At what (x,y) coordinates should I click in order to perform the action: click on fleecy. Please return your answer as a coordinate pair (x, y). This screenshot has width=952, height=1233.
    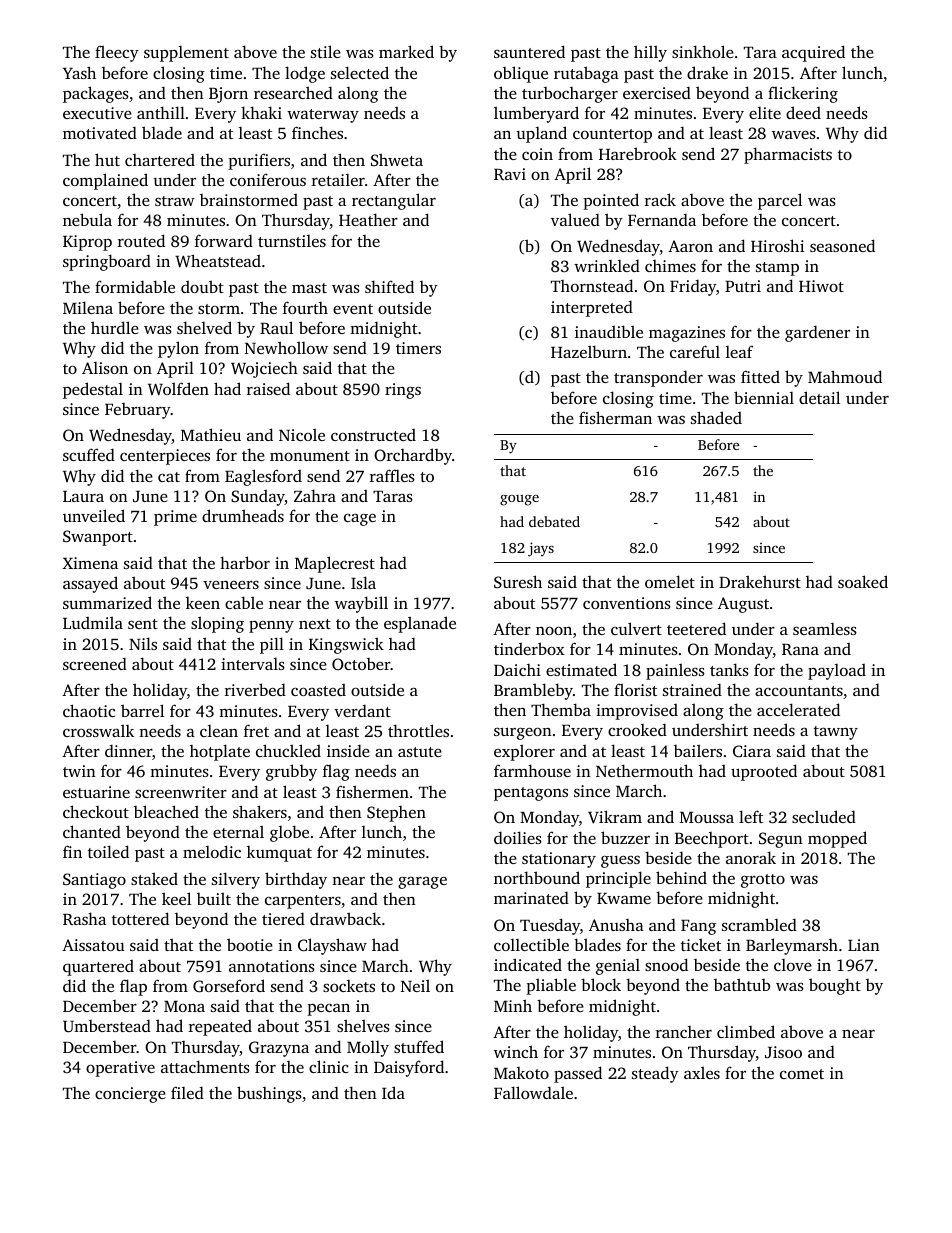
    Looking at the image, I should click on (117, 53).
